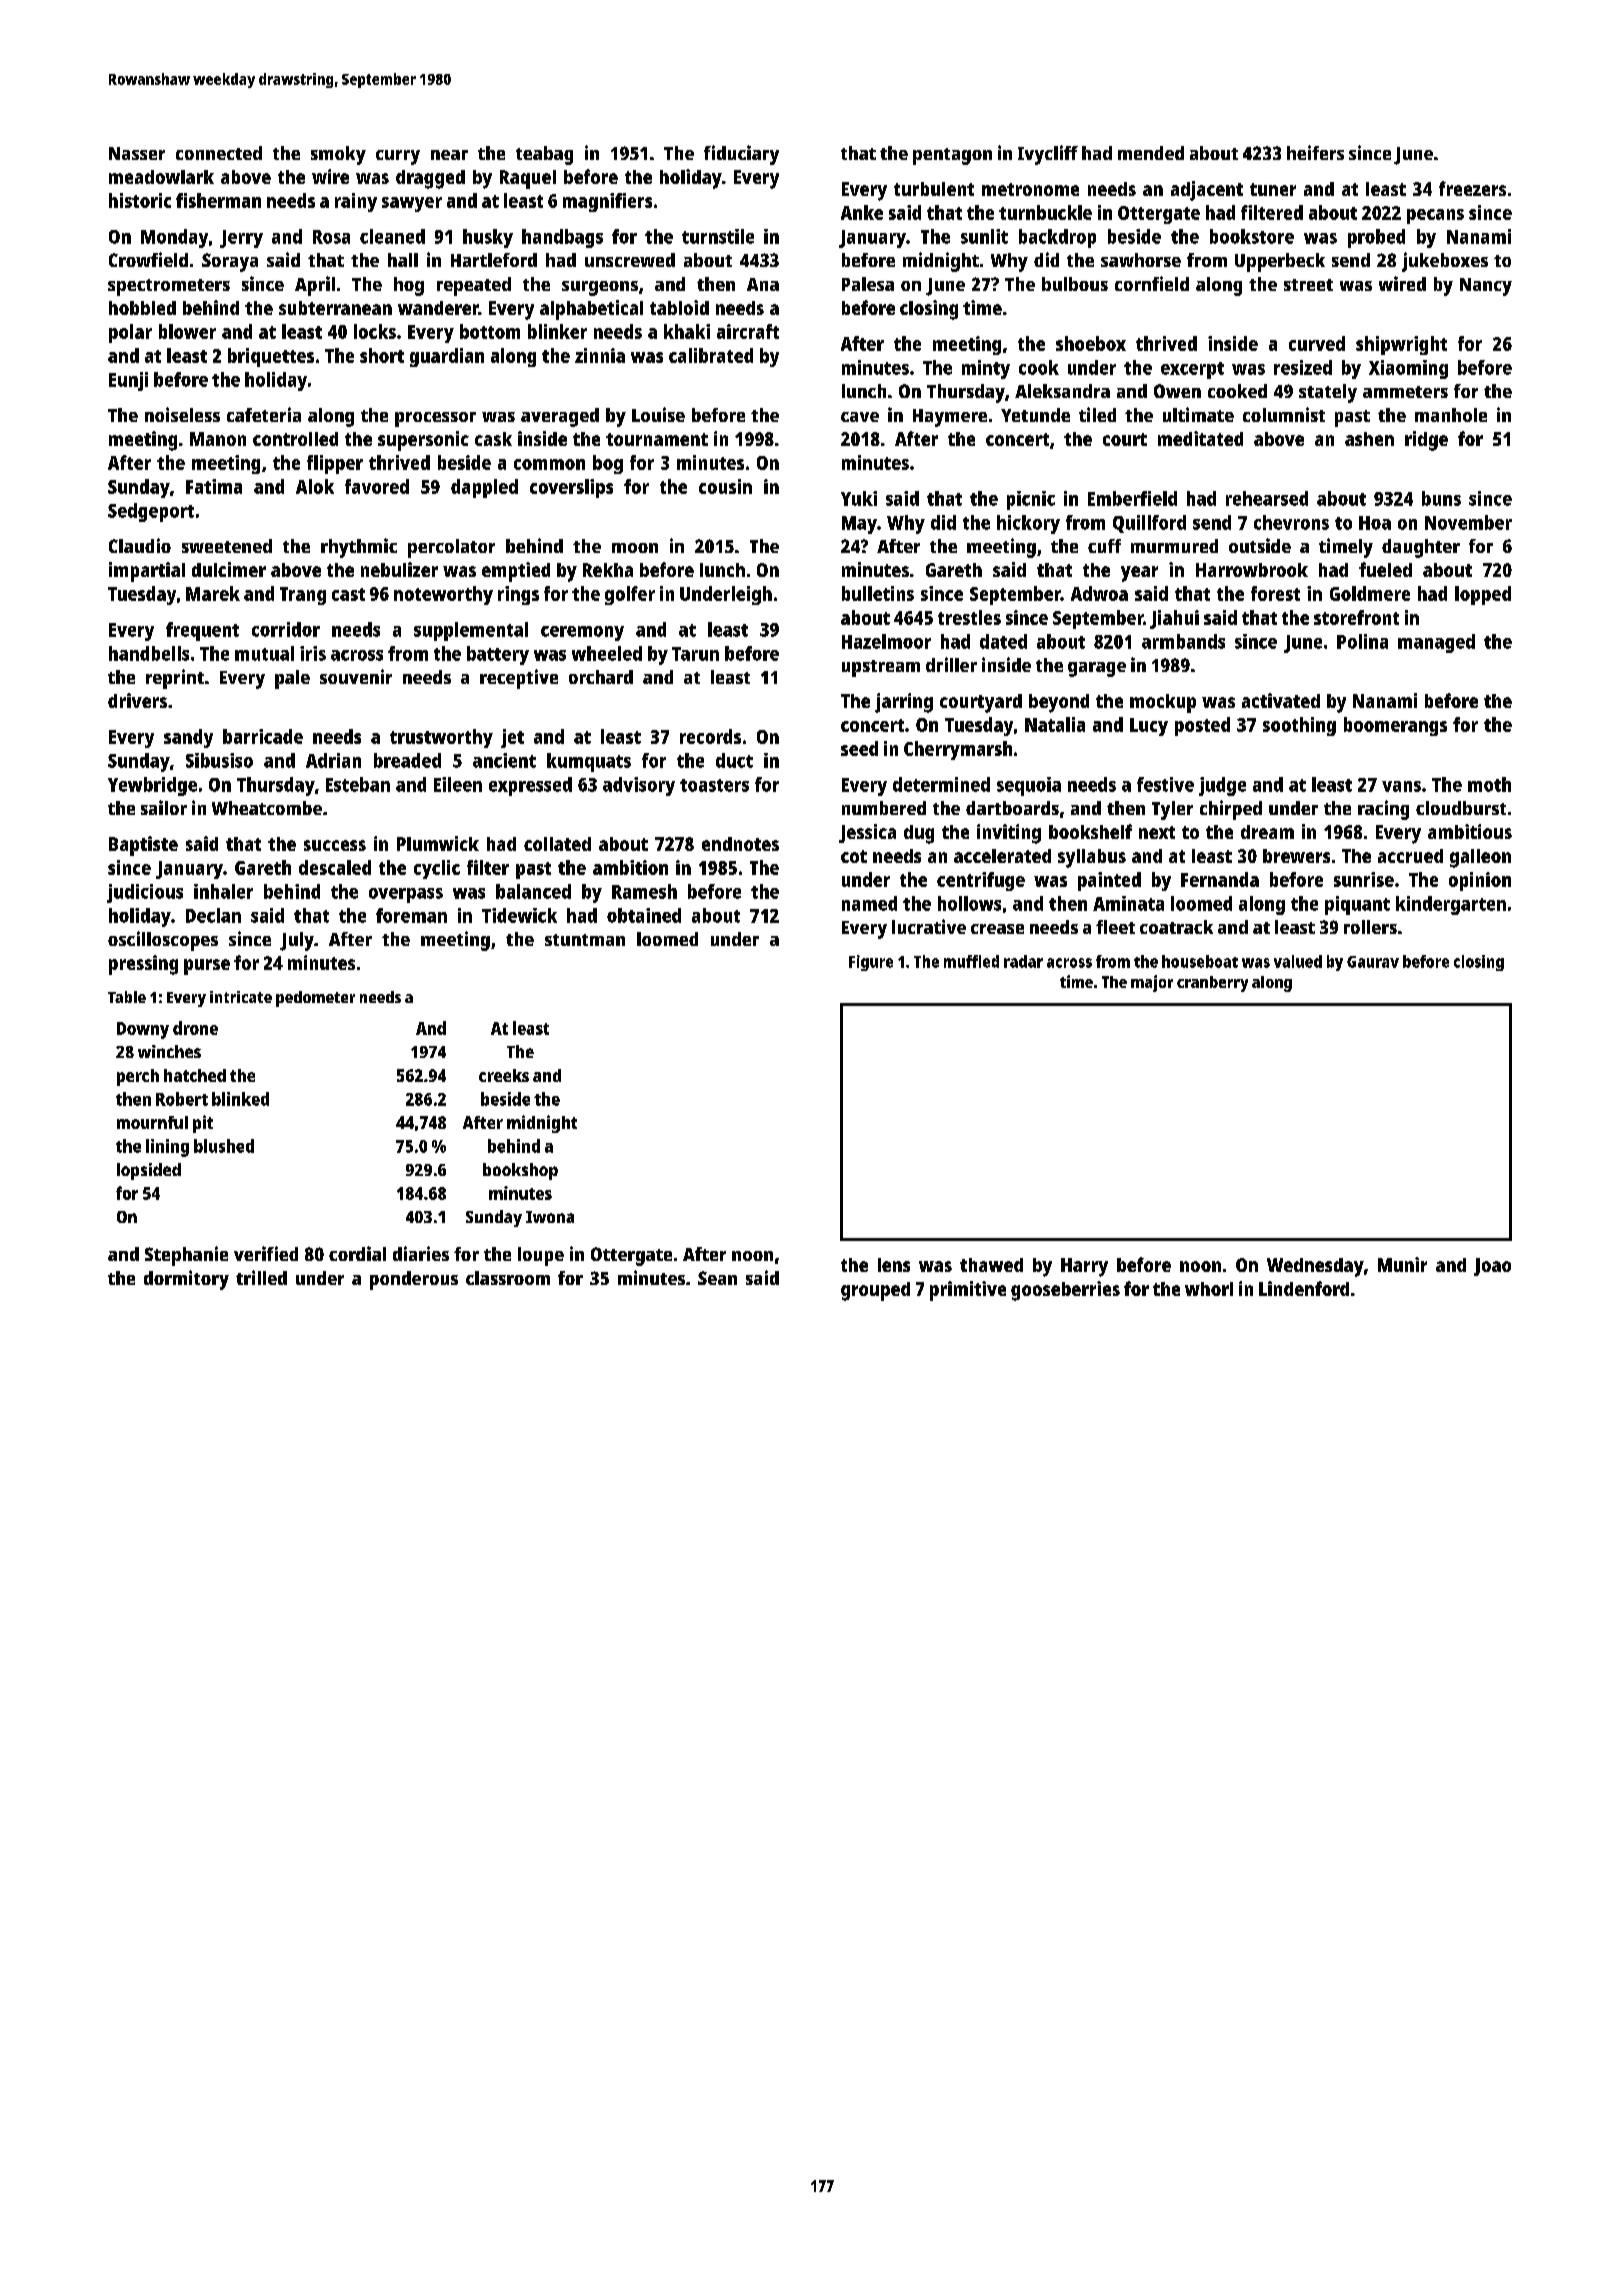 Image resolution: width=1620 pixels, height=2292 pixels. Describe the element at coordinates (860, 417) in the image. I see `cave` at that location.
